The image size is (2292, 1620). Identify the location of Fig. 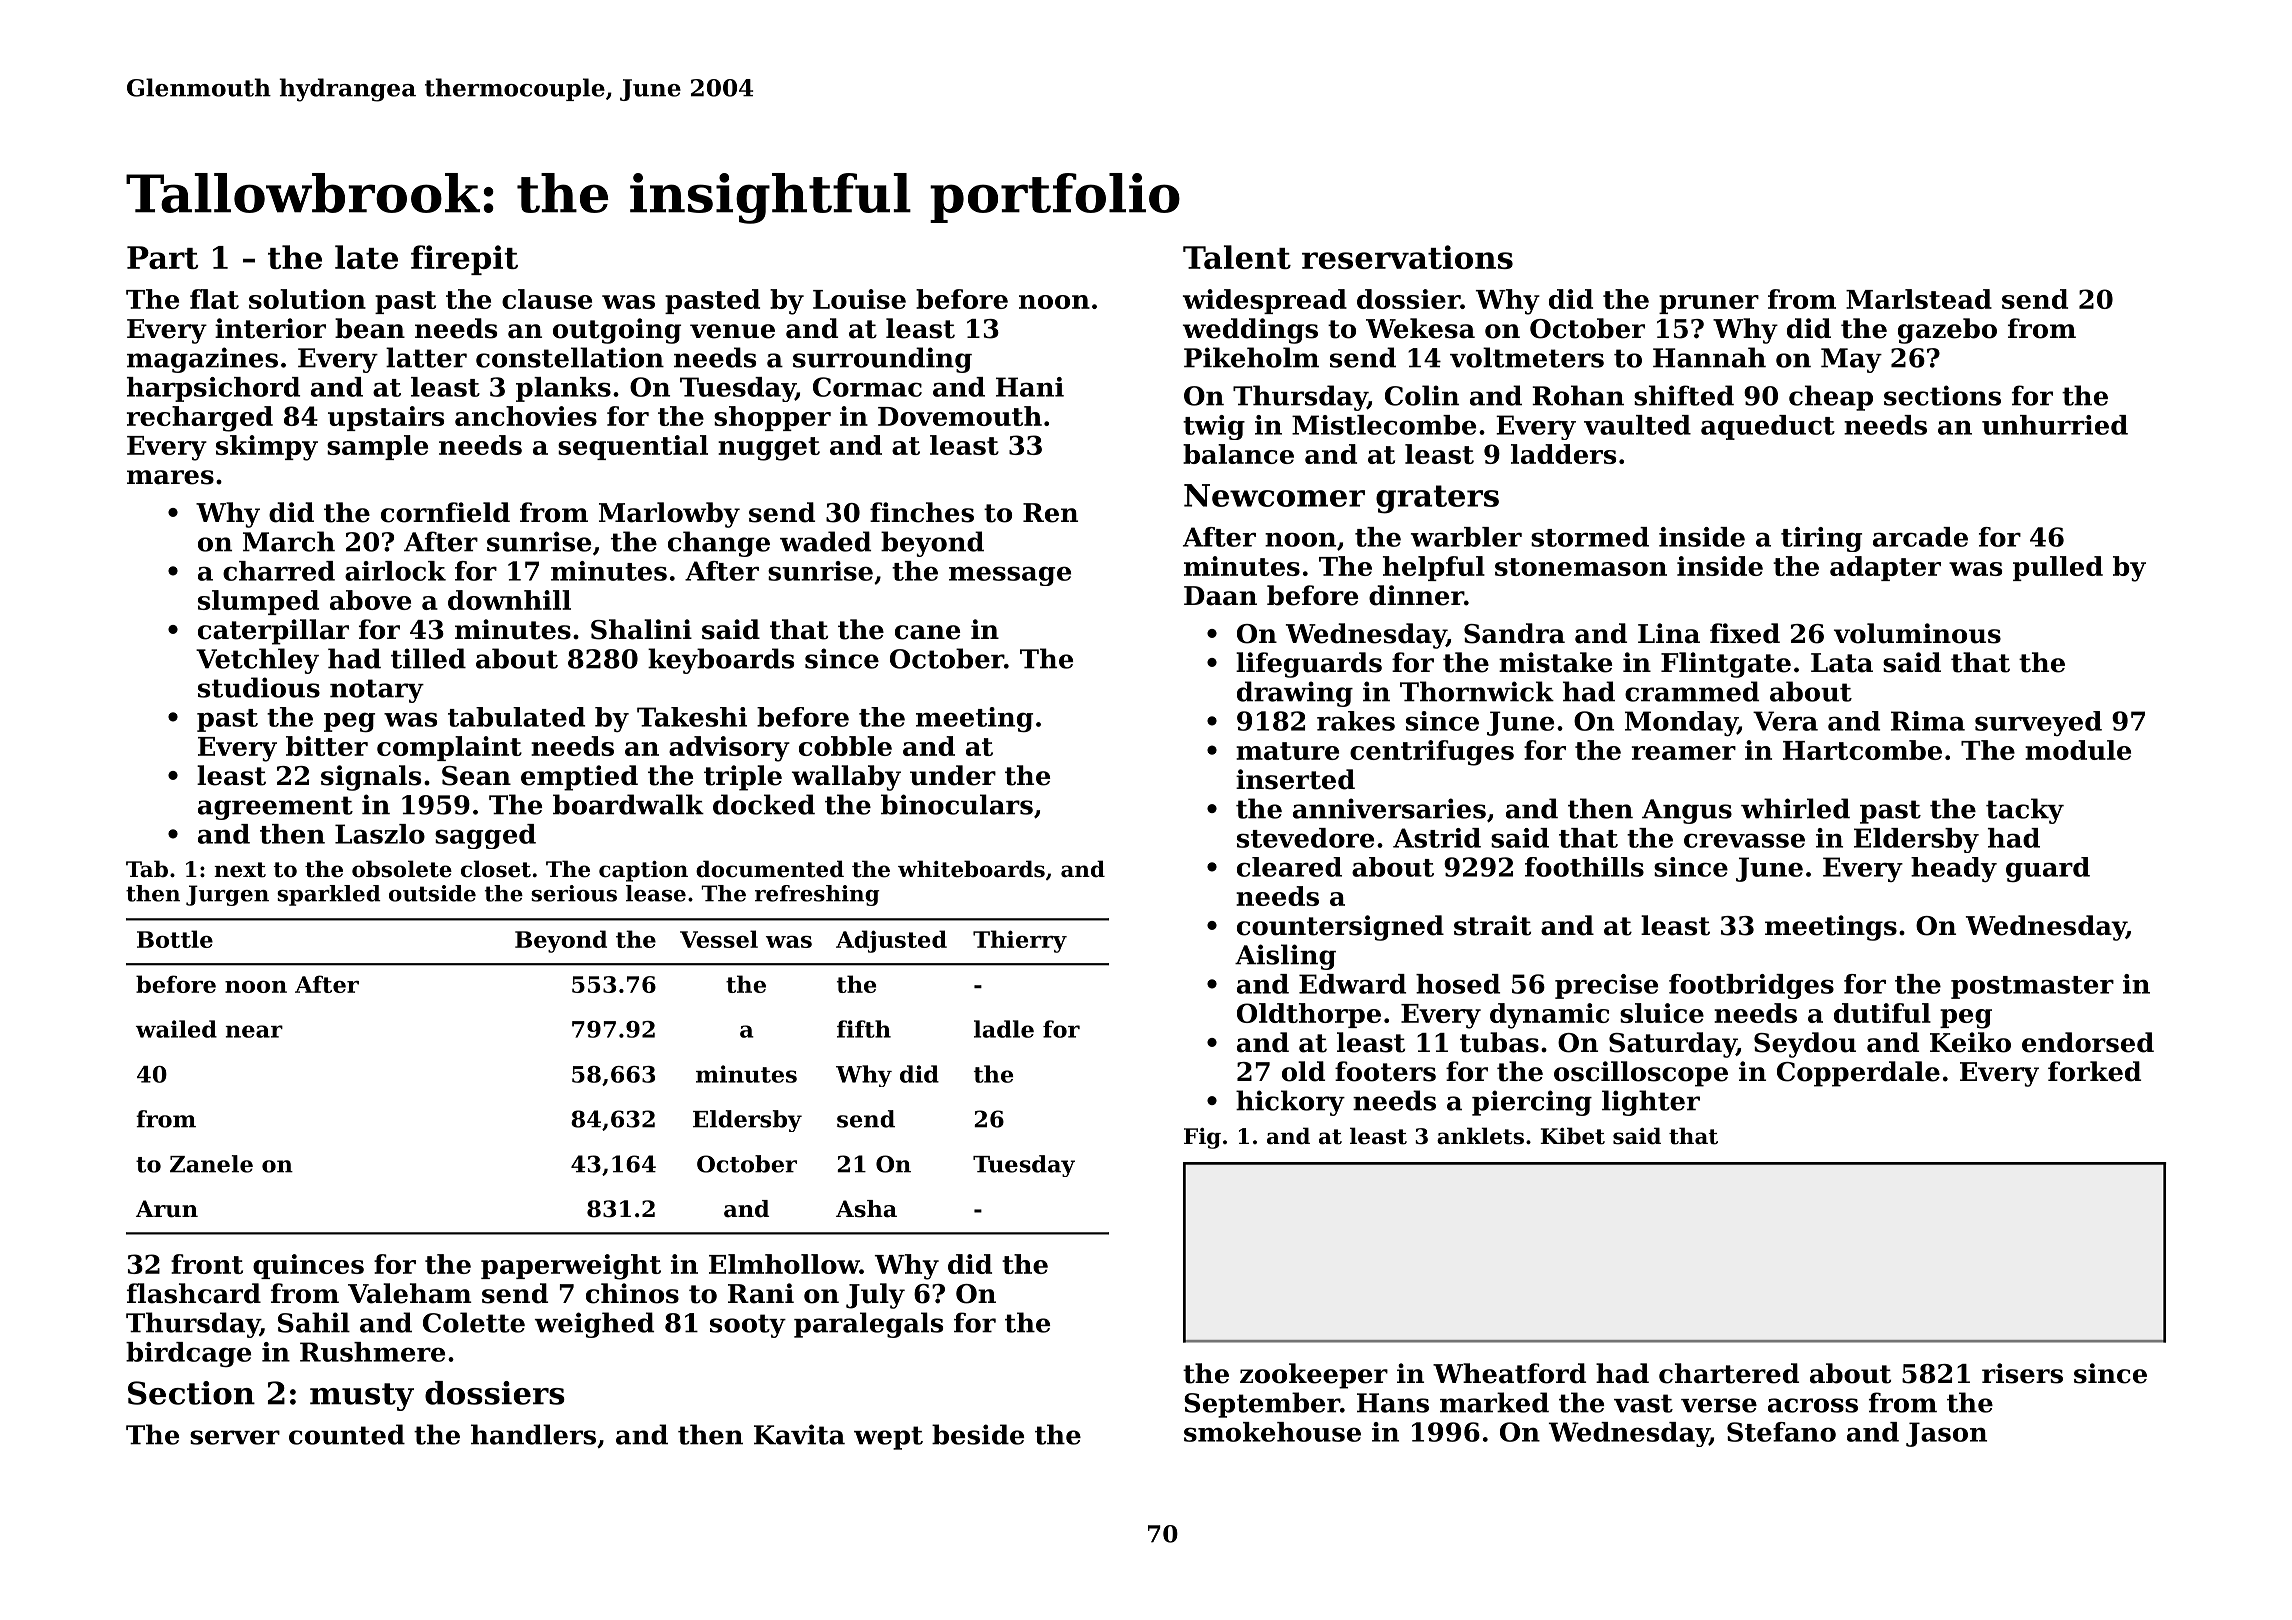
(1202, 1138).
